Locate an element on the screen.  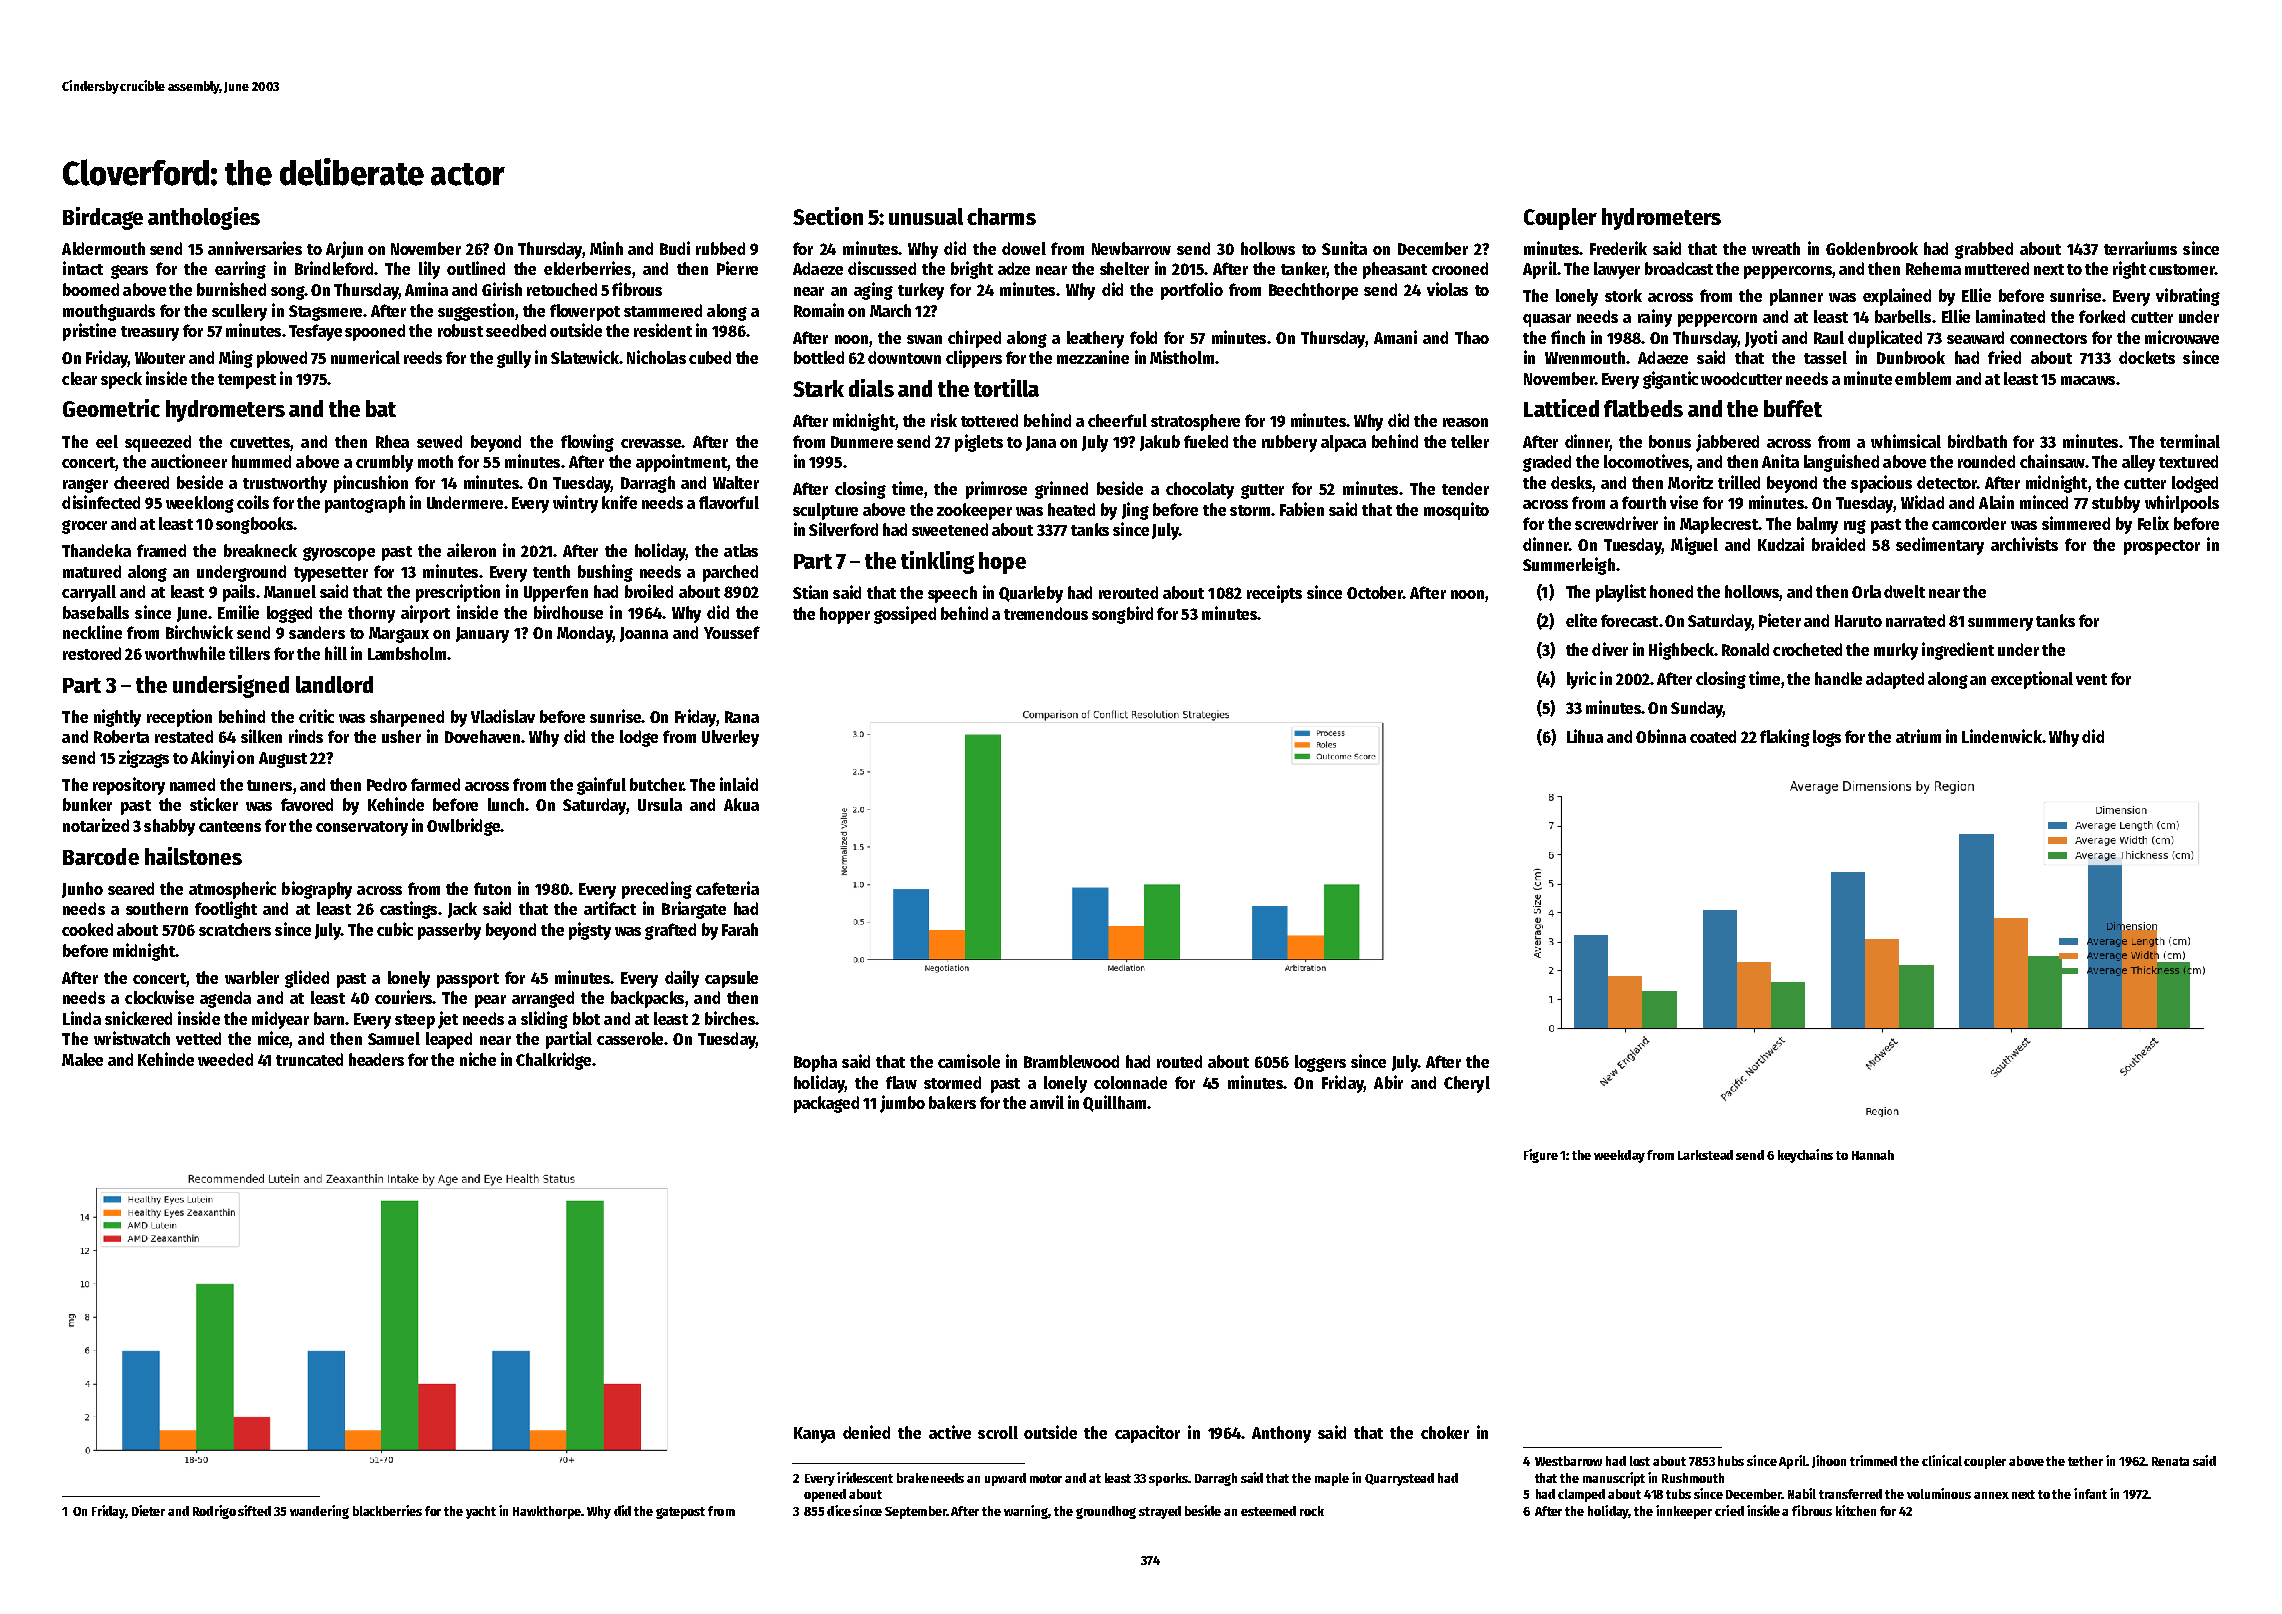
clinical is located at coordinates (1942, 1460).
